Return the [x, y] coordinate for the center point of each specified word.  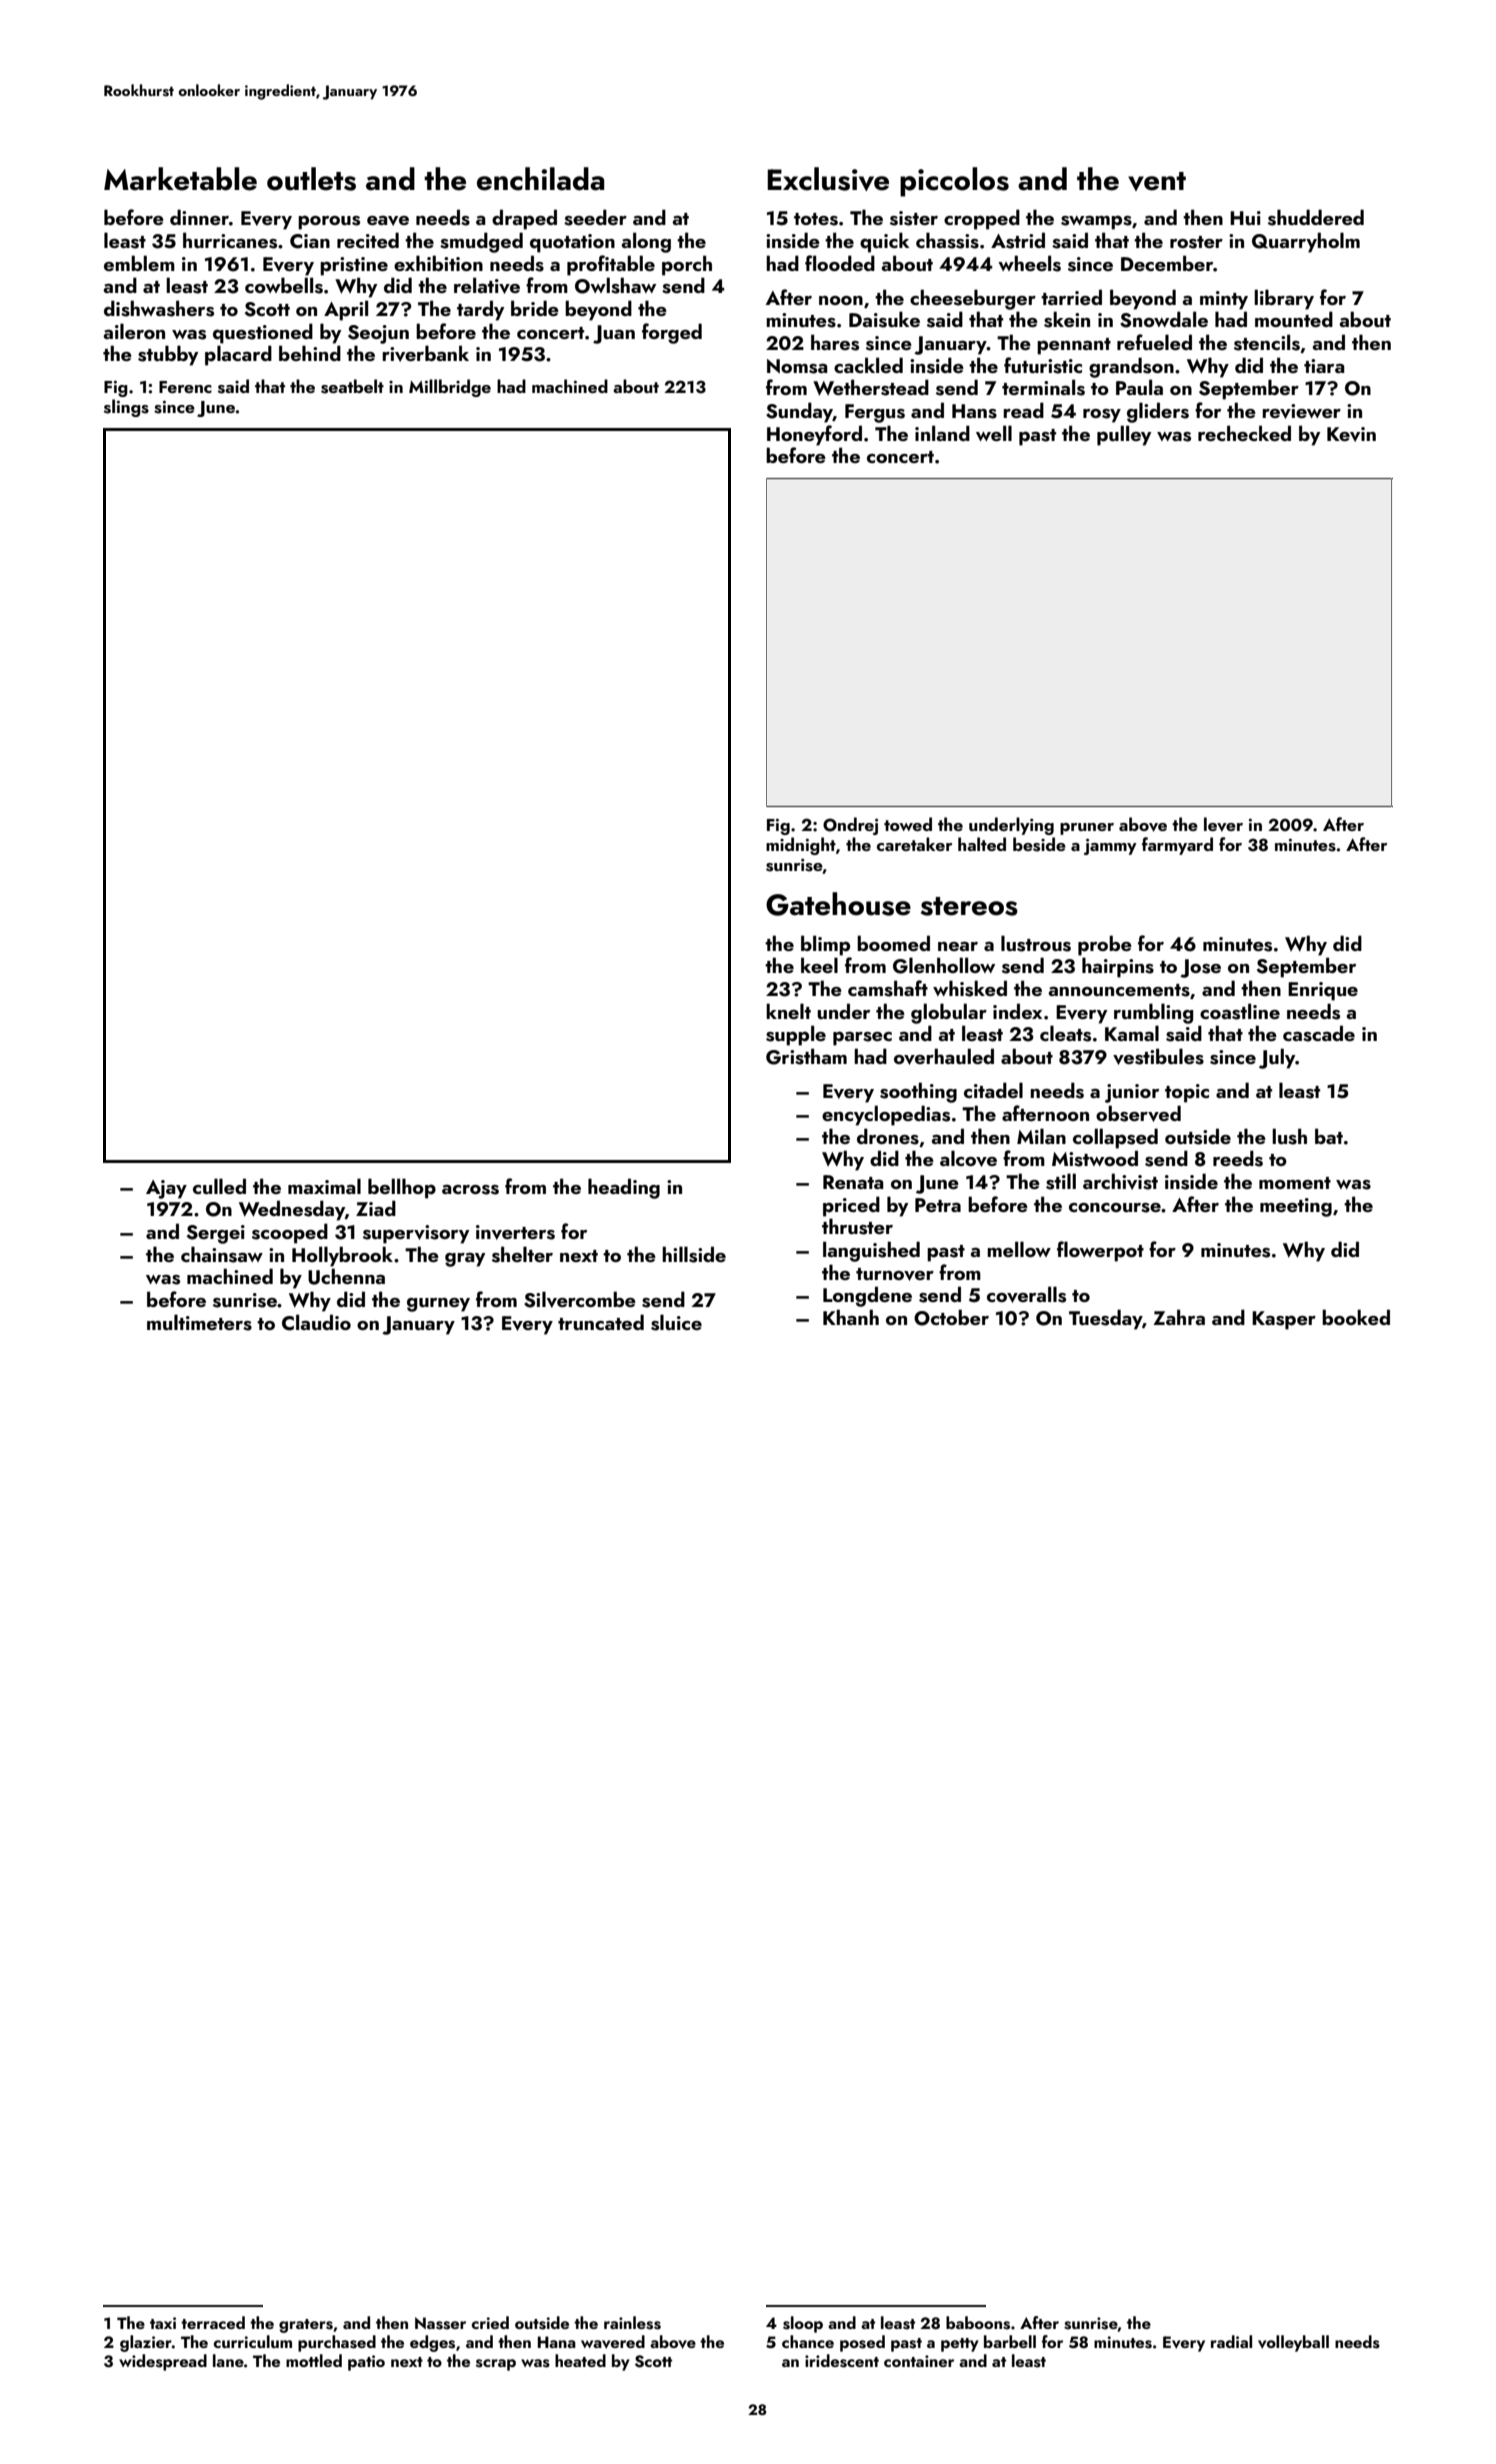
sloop [803, 2324]
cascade [1319, 1033]
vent [1157, 181]
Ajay [166, 1189]
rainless [632, 2323]
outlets [311, 179]
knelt [788, 1011]
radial [1231, 2341]
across [470, 1190]
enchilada [540, 179]
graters [306, 2326]
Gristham [806, 1056]
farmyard [1177, 846]
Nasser [440, 2323]
